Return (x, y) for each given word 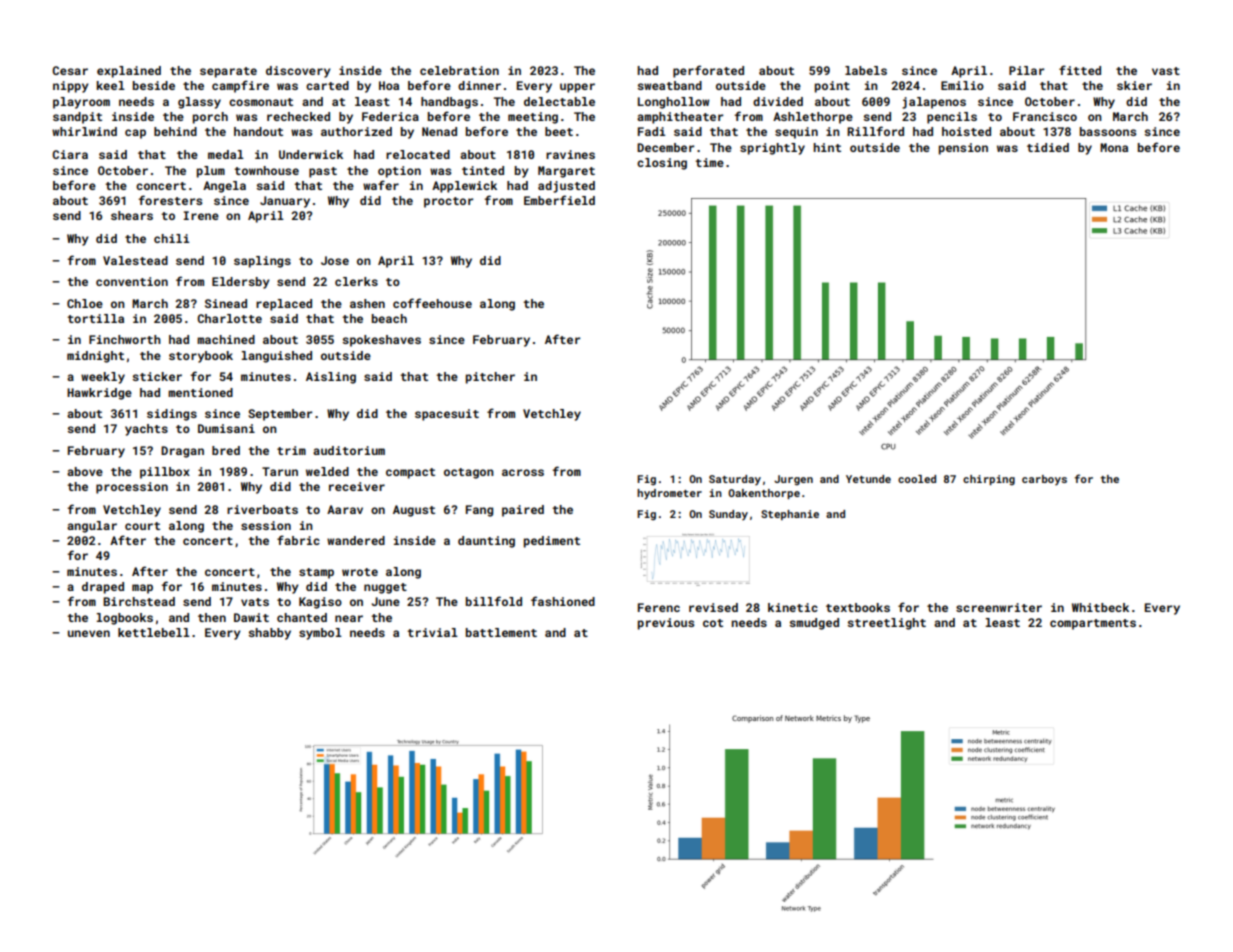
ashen (367, 303)
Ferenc (659, 607)
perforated (708, 71)
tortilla (95, 318)
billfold (494, 601)
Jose (335, 260)
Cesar (70, 70)
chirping (989, 480)
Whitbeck (1100, 607)
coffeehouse (432, 303)
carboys (1044, 480)
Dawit (251, 617)
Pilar (1026, 70)
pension (963, 149)
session (266, 525)
